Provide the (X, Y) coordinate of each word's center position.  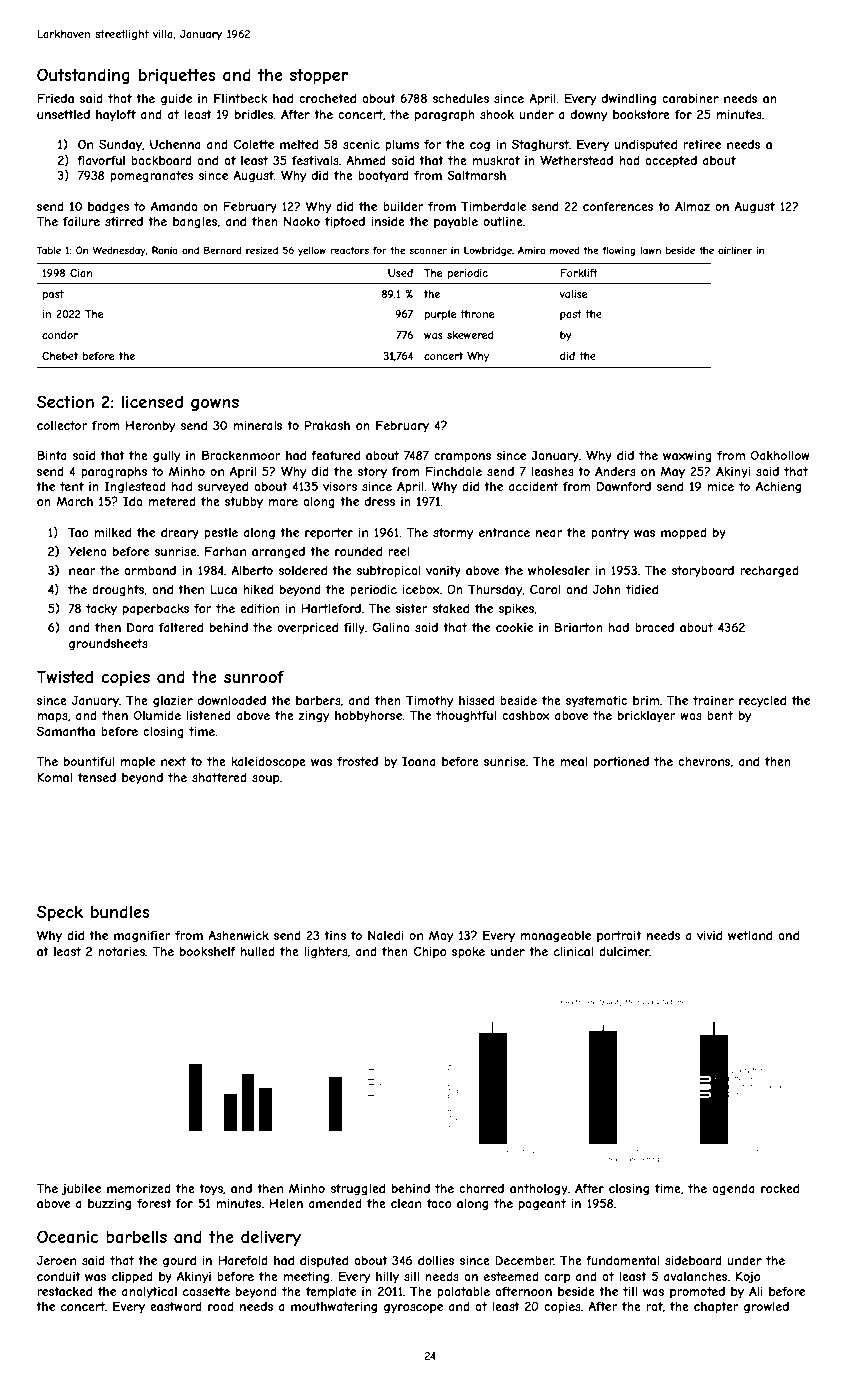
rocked (780, 1188)
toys (211, 1190)
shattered (219, 777)
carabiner (690, 98)
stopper (319, 77)
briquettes (177, 76)
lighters (326, 953)
